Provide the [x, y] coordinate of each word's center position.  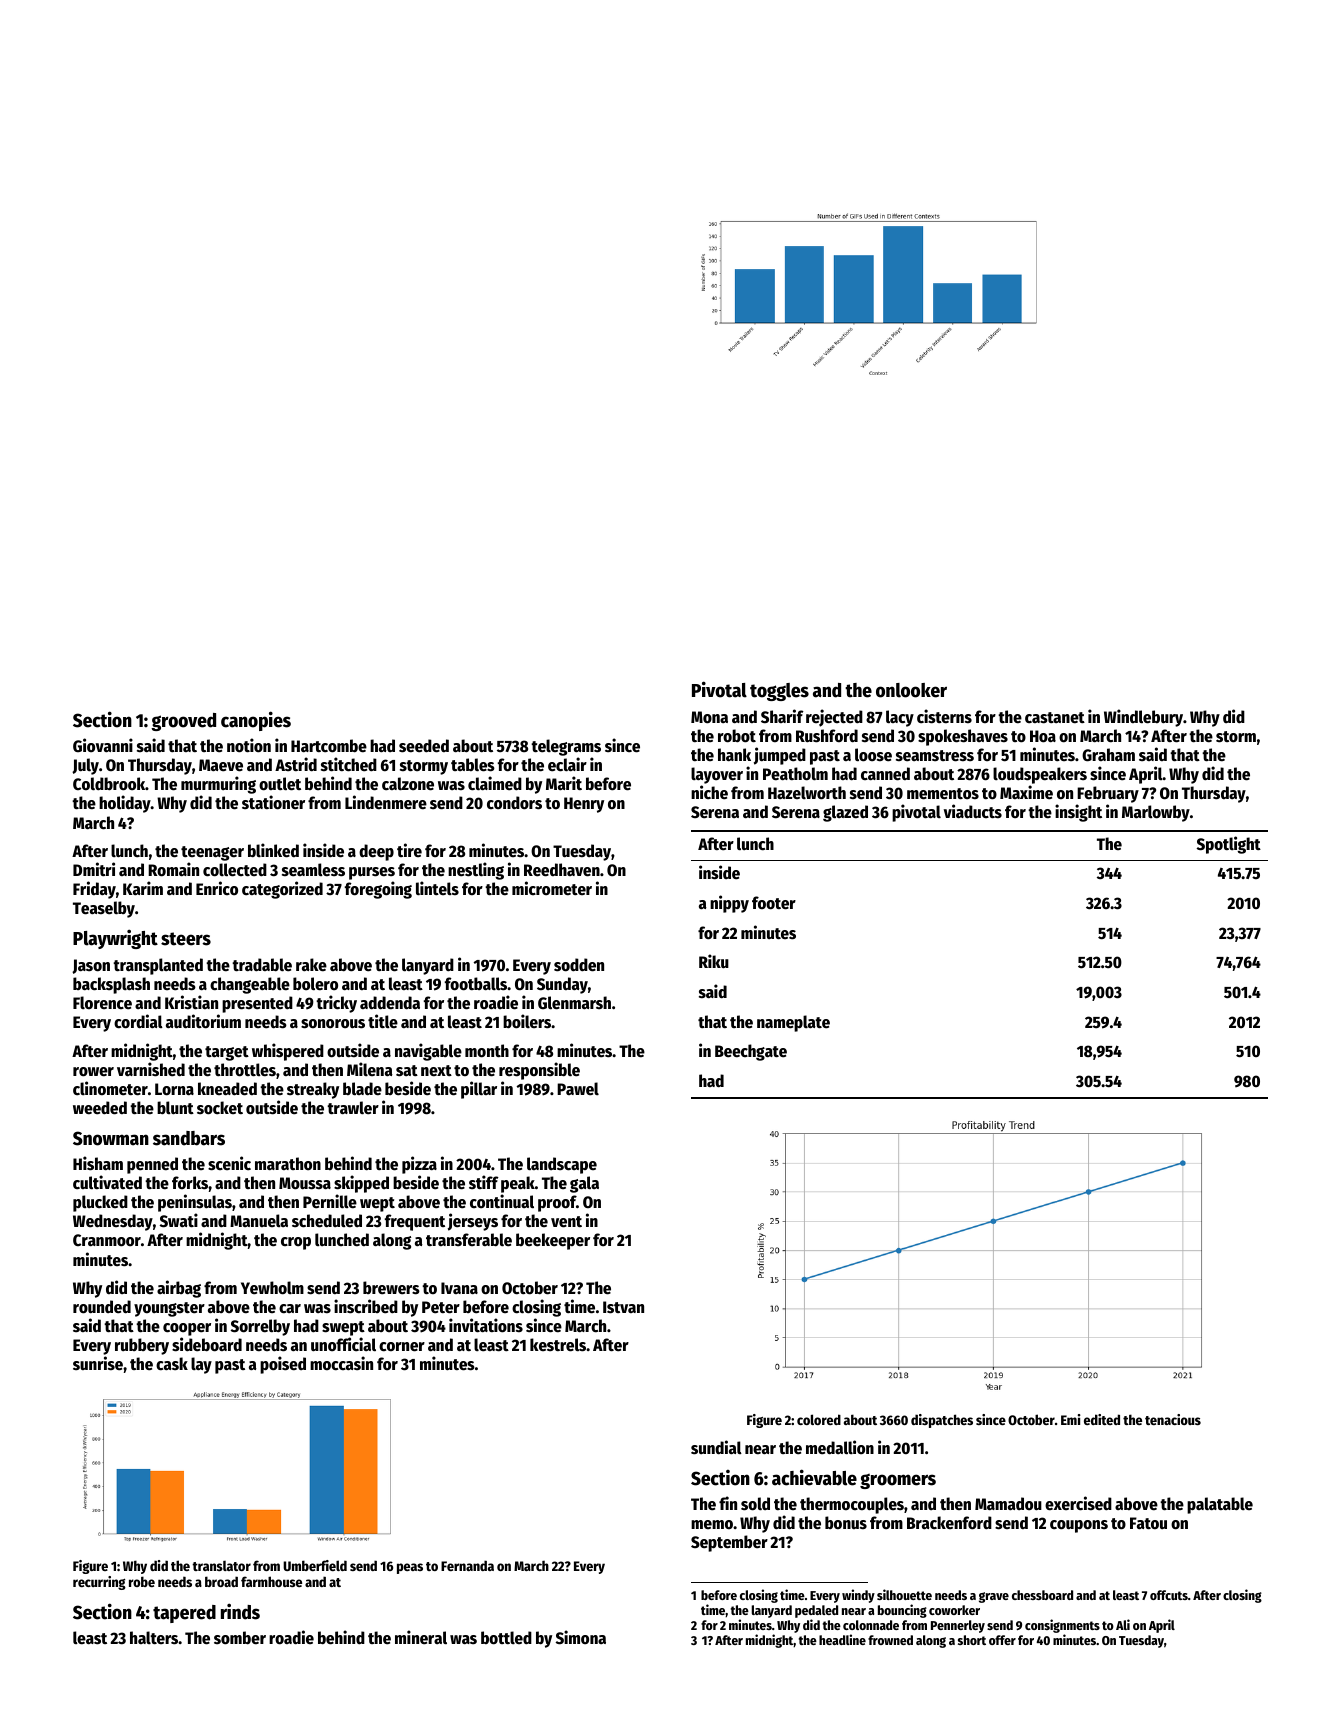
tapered [184, 1614]
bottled [506, 1638]
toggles [779, 692]
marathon [288, 1164]
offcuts [1169, 1595]
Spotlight [1229, 845]
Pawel [578, 1089]
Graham [1108, 755]
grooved [183, 722]
